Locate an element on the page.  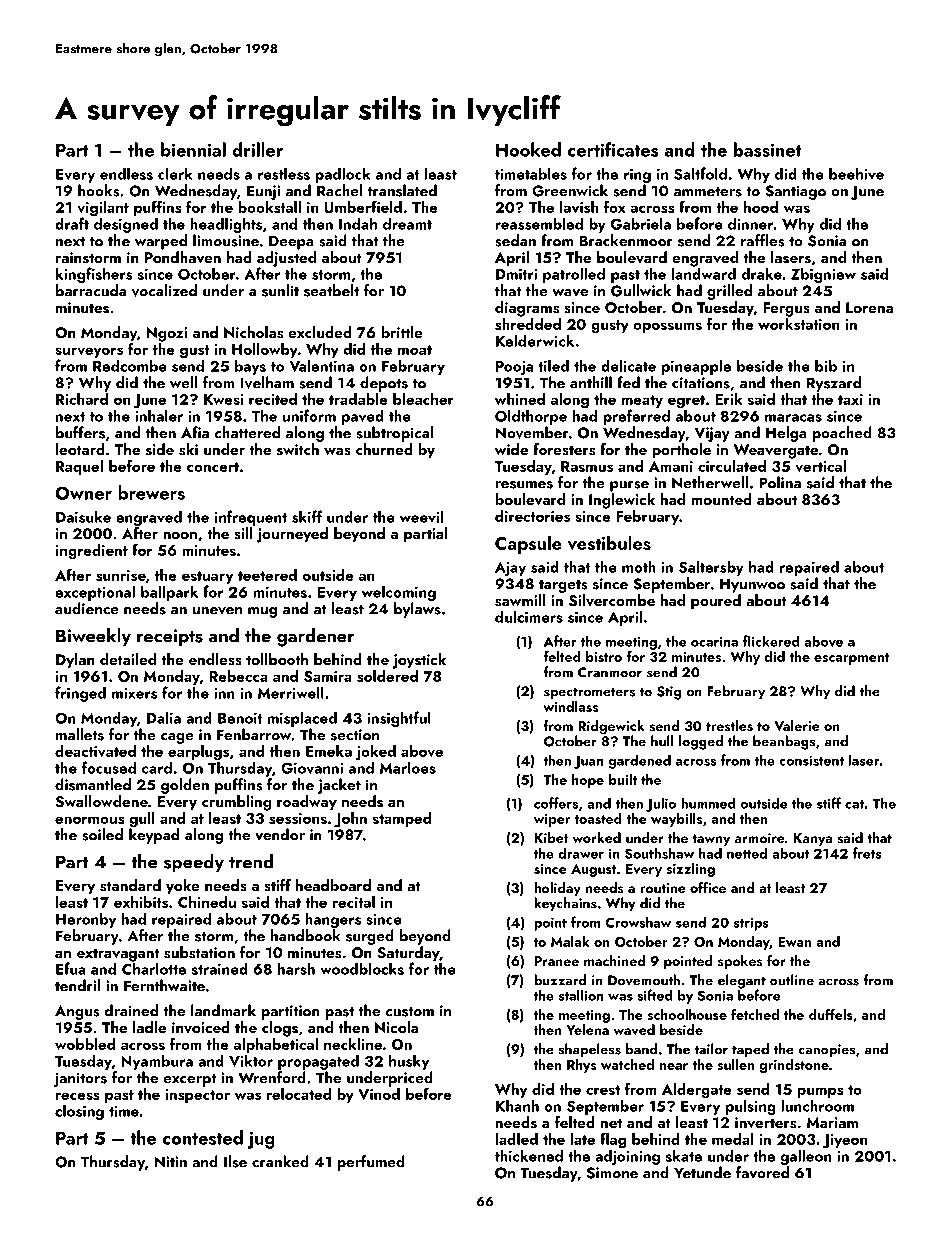
skiff is located at coordinates (307, 516).
